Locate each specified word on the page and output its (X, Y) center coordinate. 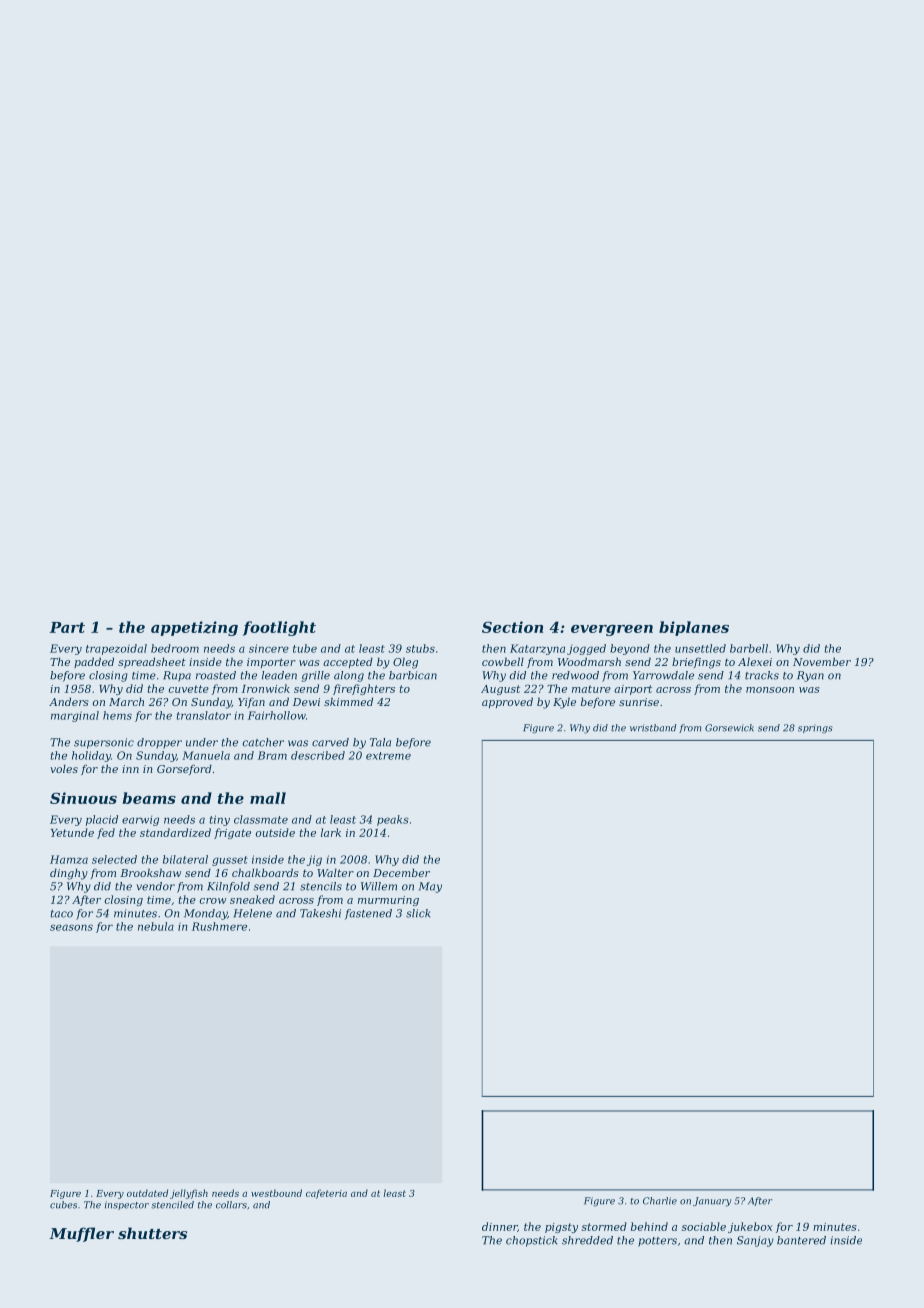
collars (231, 1205)
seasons (71, 927)
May (430, 887)
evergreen (612, 630)
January (712, 1202)
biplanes (694, 628)
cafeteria (326, 1194)
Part (67, 627)
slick (418, 913)
